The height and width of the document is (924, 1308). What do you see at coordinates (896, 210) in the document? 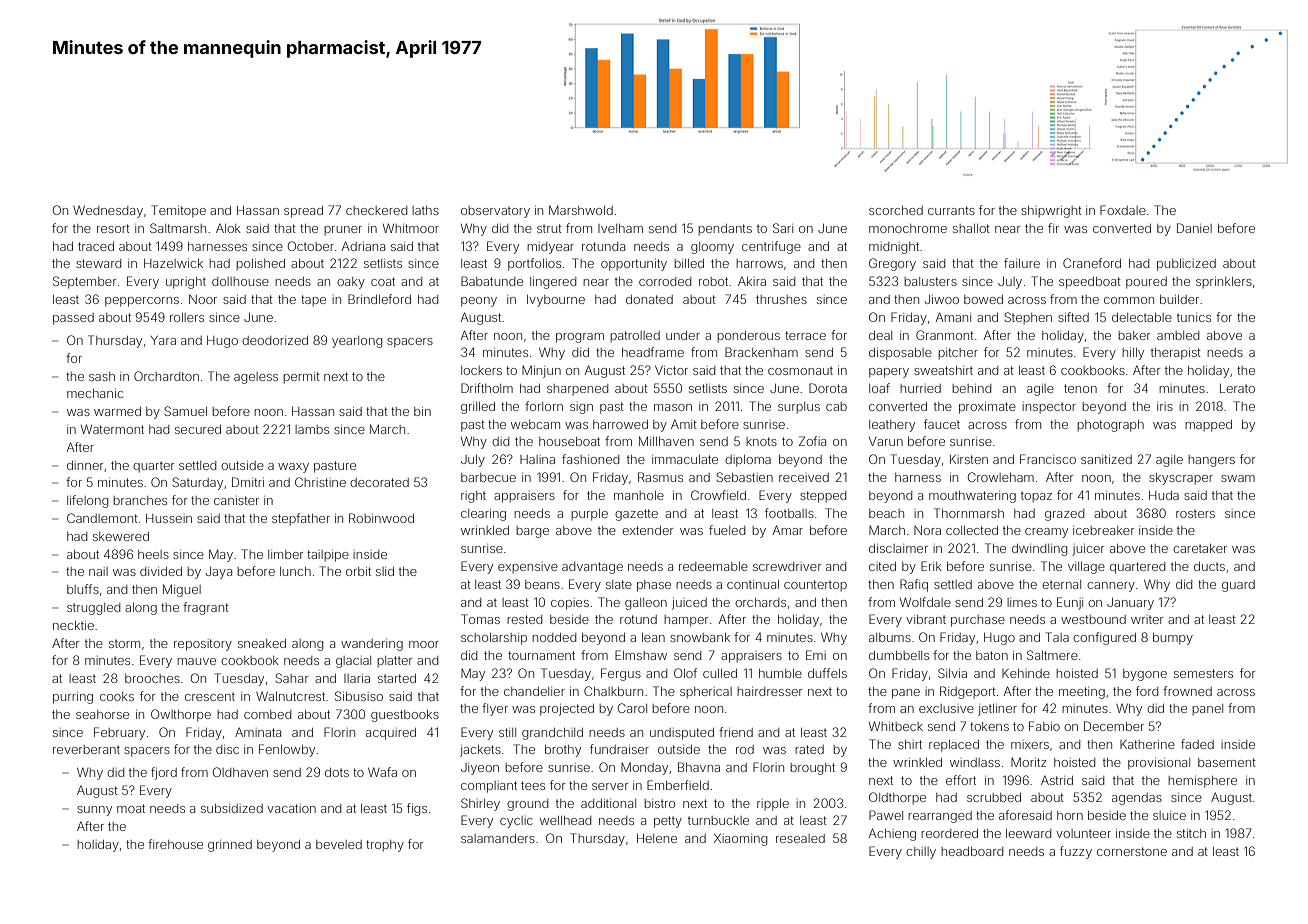
I see `scorched` at bounding box center [896, 210].
